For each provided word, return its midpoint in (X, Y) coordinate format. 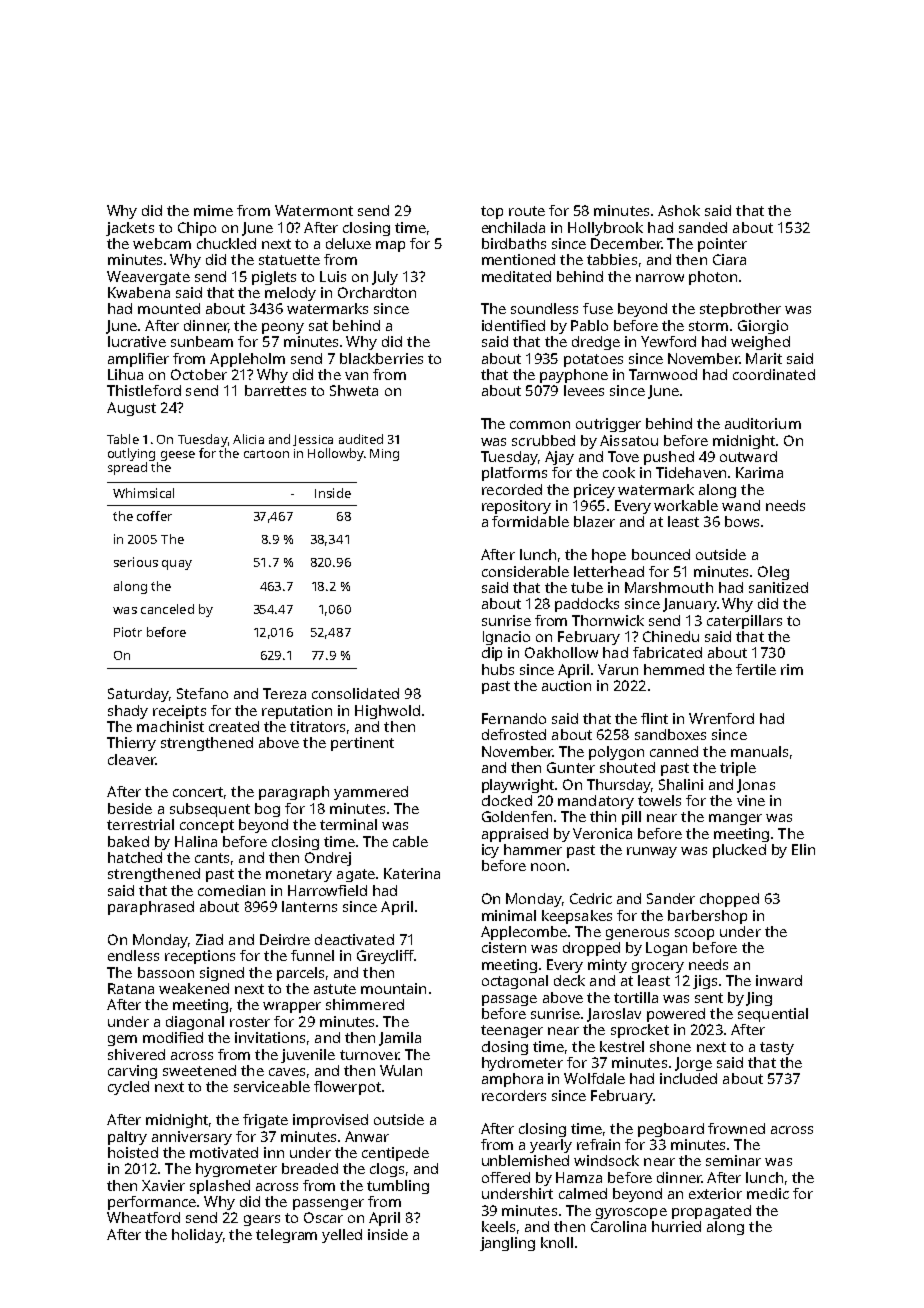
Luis (333, 276)
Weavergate (148, 278)
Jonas (756, 786)
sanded (703, 227)
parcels (300, 974)
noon (548, 867)
